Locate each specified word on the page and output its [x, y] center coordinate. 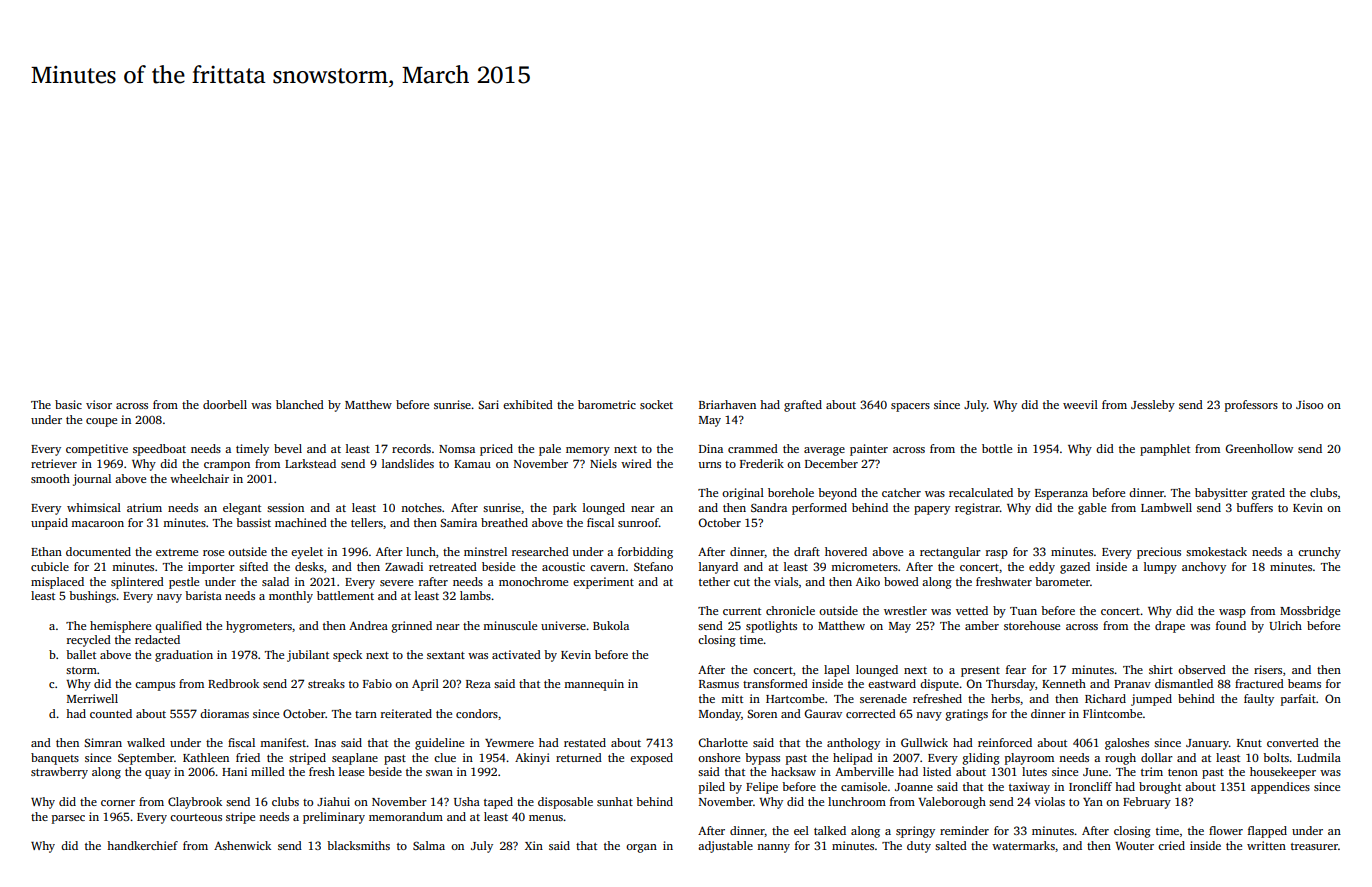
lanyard [718, 568]
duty [919, 847]
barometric [607, 404]
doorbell [225, 404]
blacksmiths [358, 845]
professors [1251, 406]
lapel [837, 671]
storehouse [1032, 625]
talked [830, 830]
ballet [81, 654]
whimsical [94, 507]
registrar [977, 509]
